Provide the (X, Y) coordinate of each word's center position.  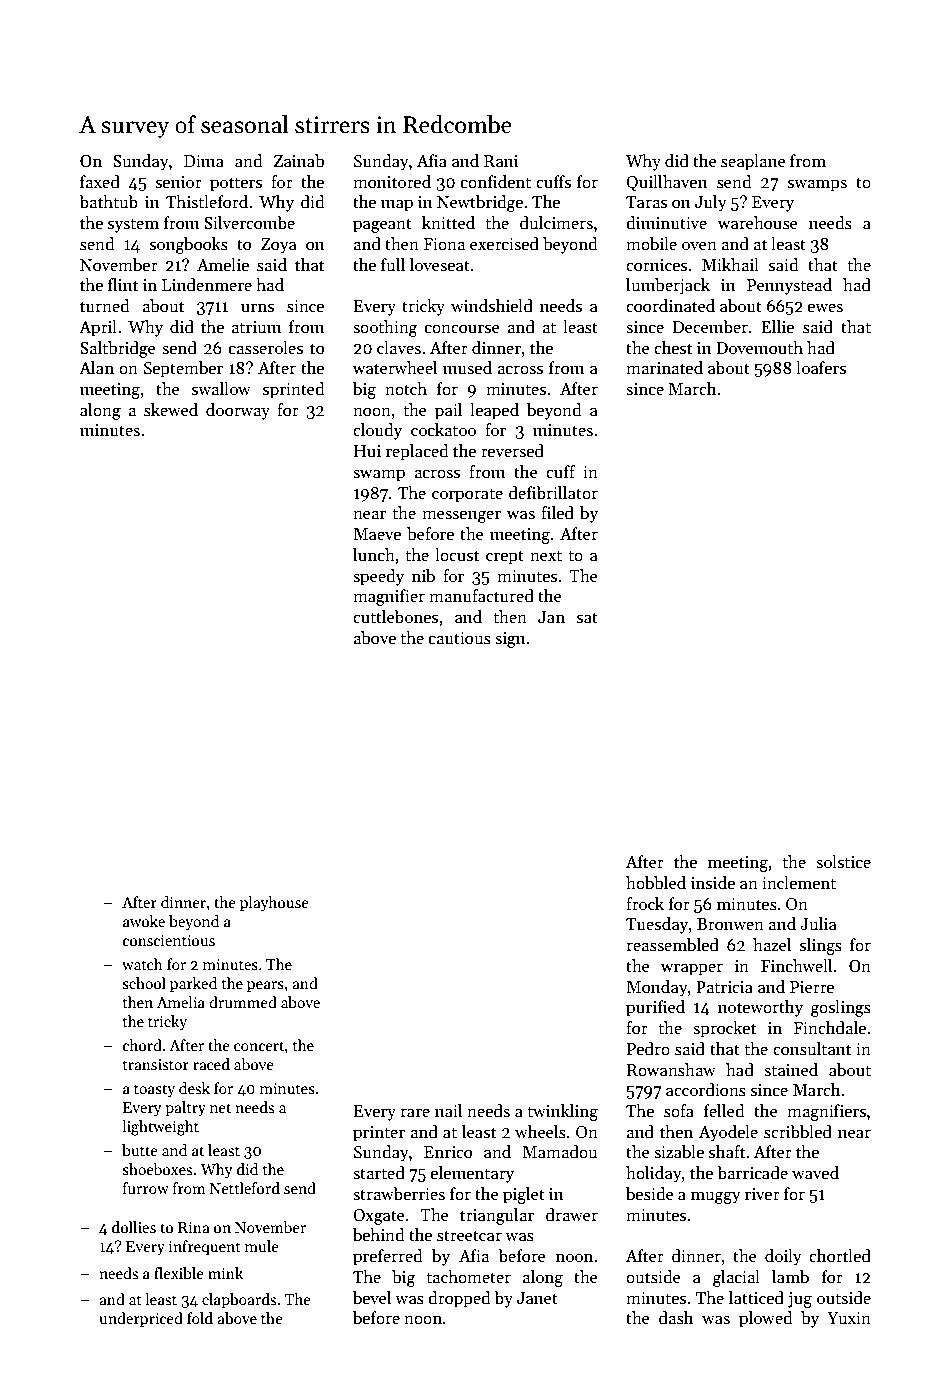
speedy (378, 577)
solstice (843, 862)
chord (142, 1045)
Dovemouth (759, 348)
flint (123, 284)
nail (448, 1110)
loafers (821, 368)
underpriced (141, 1319)
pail (448, 411)
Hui (367, 451)
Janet (537, 1298)
